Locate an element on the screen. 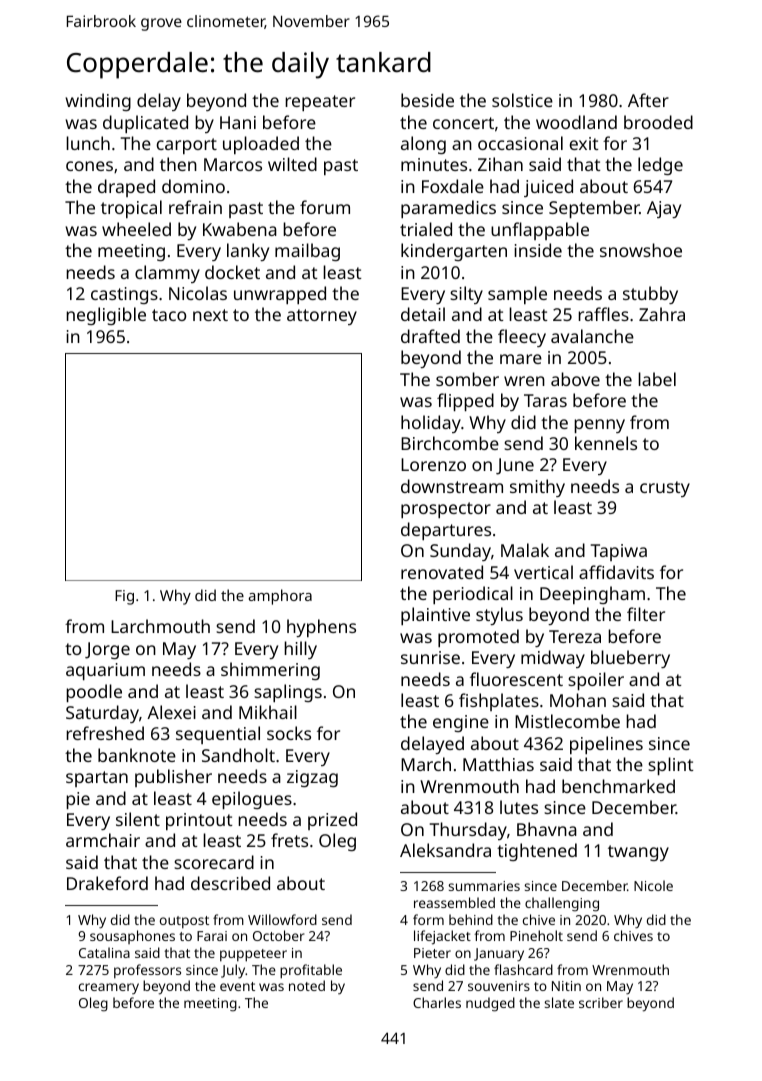 The height and width of the screenshot is (1081, 762). along is located at coordinates (423, 145).
